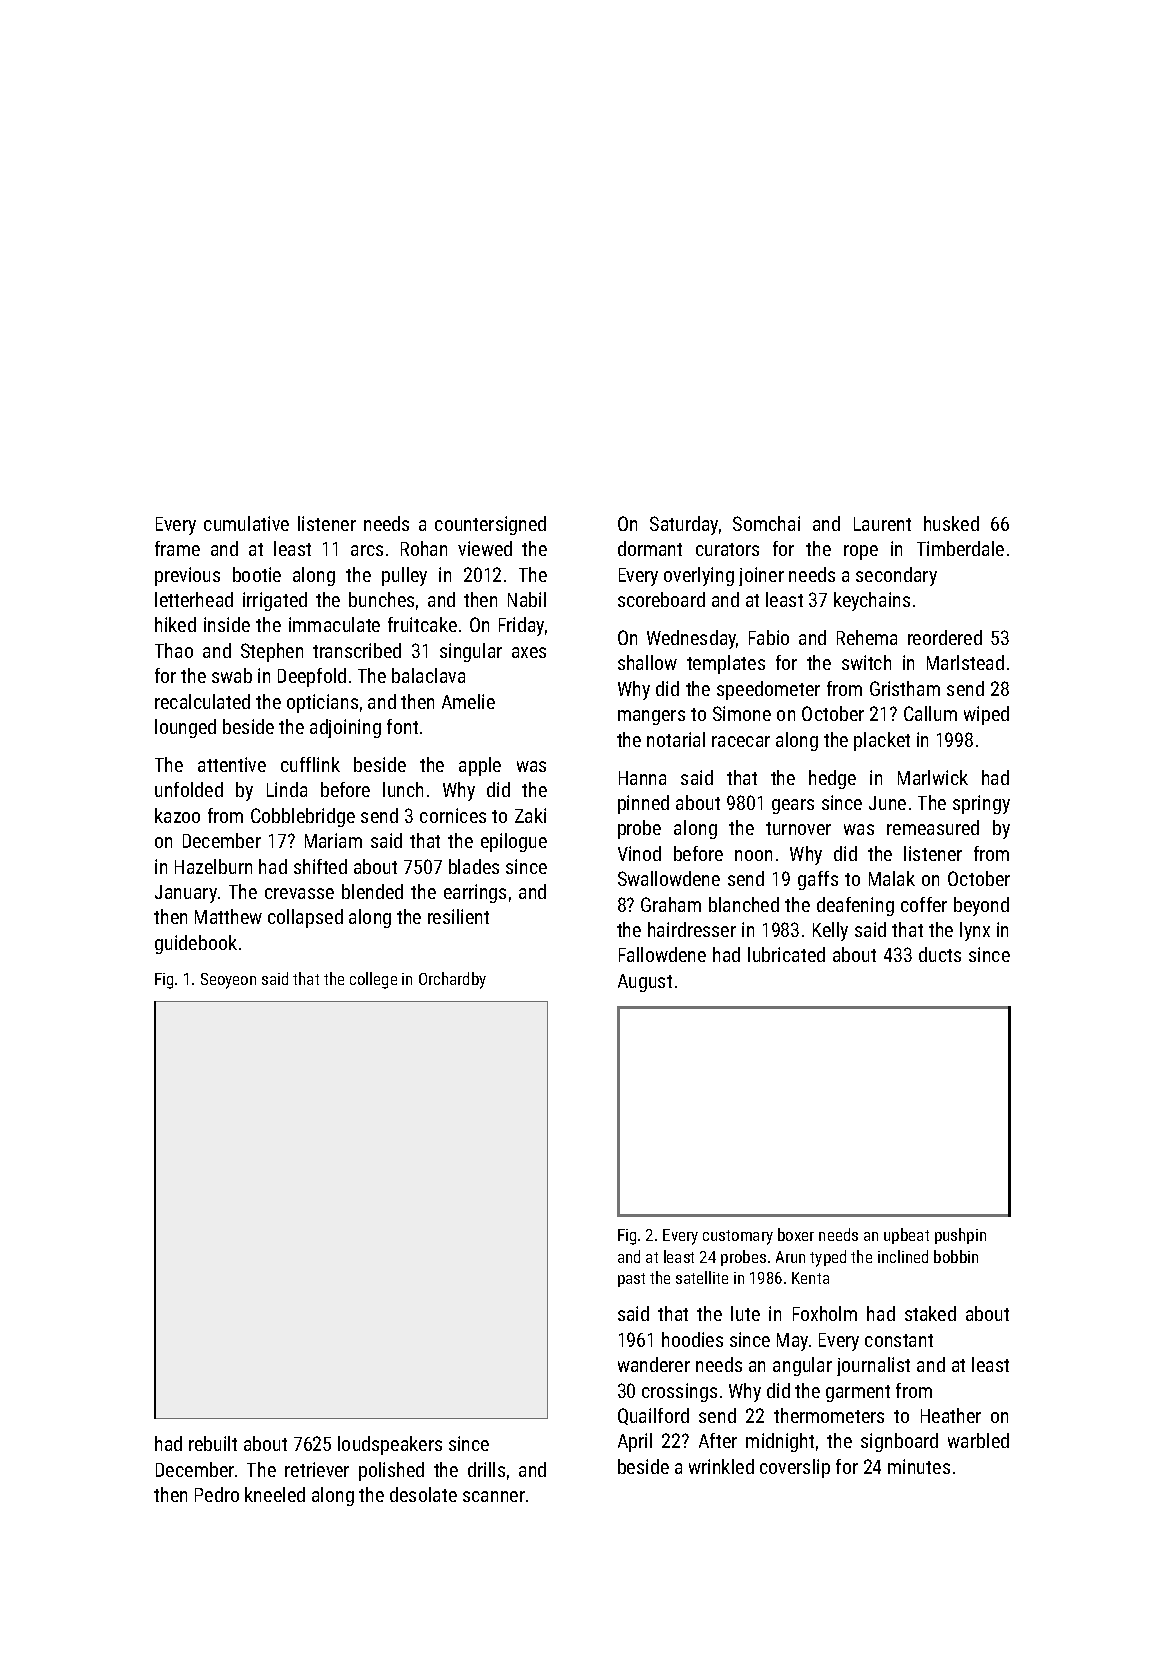 The height and width of the page is (1654, 1165). I want to click on August, so click(645, 983).
